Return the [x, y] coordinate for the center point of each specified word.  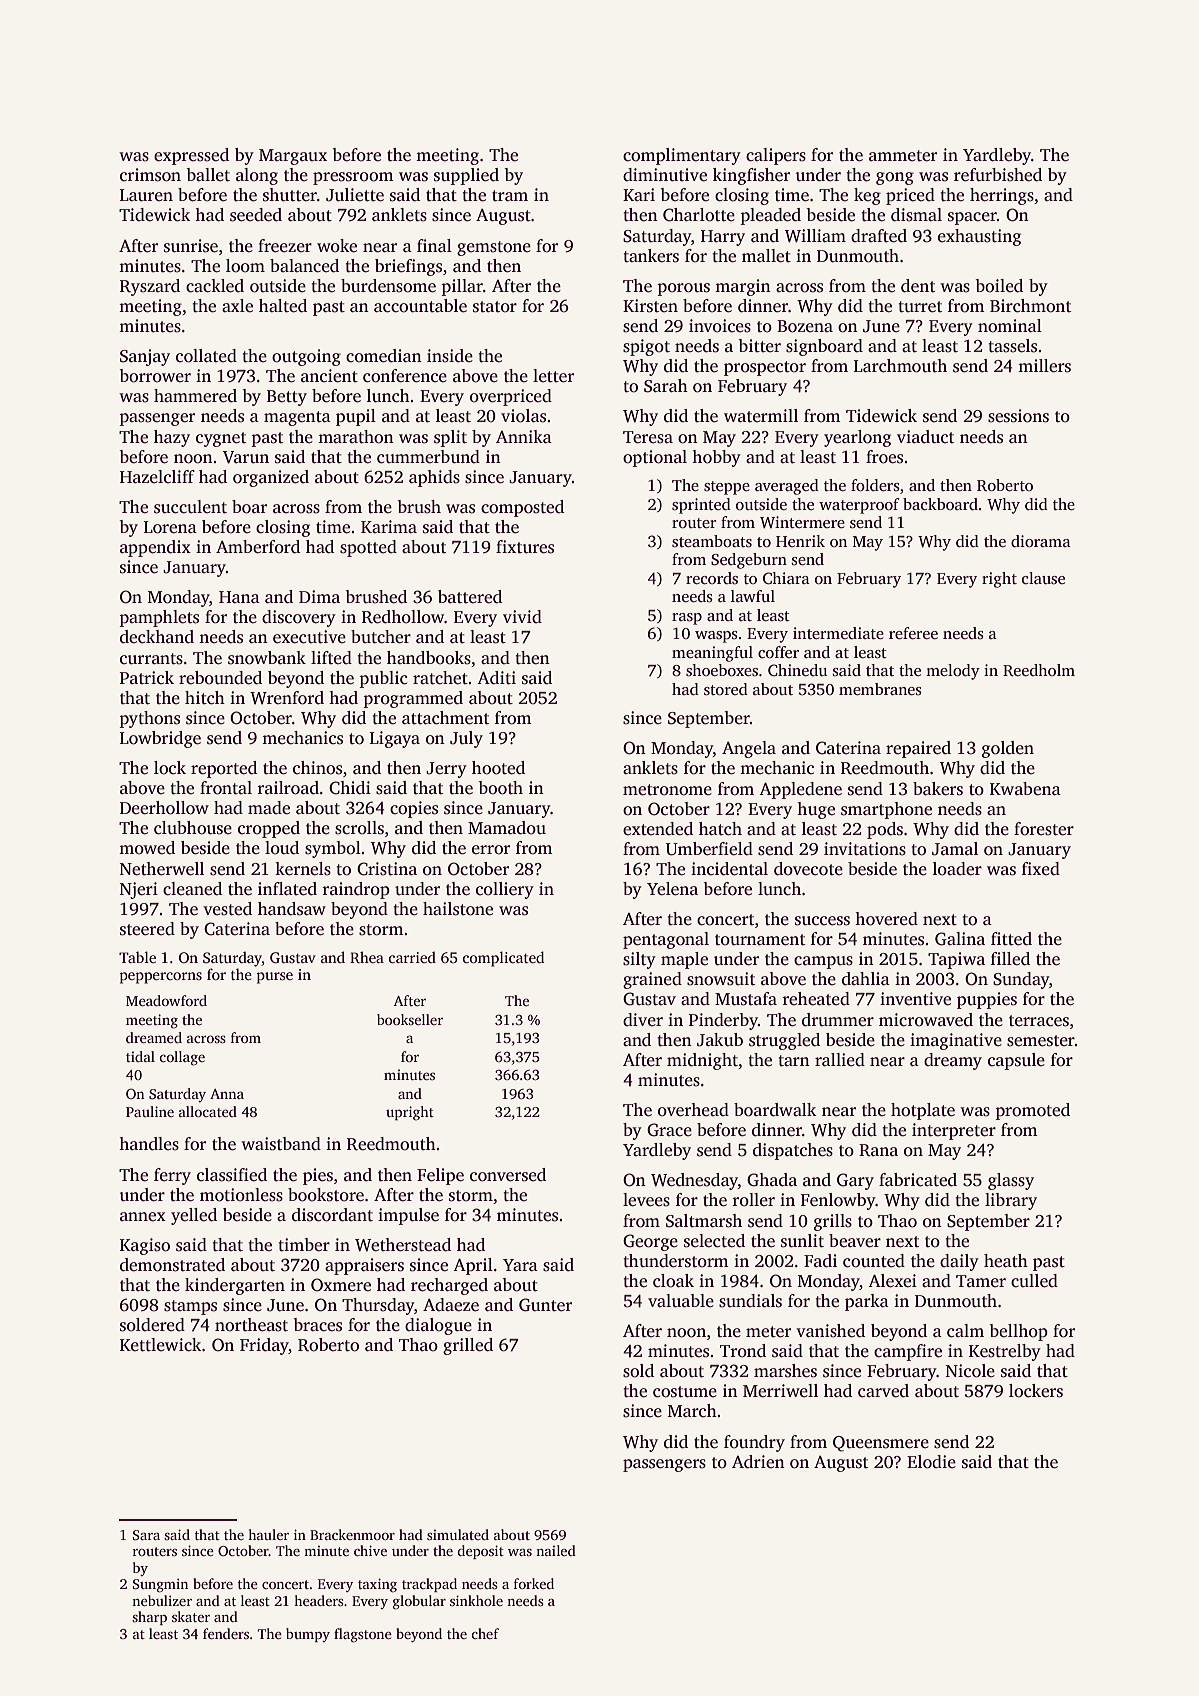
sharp [149, 1618]
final [434, 245]
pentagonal [666, 940]
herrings [1002, 196]
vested [227, 909]
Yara [520, 1265]
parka [867, 1302]
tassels [1012, 346]
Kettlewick [161, 1345]
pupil [356, 417]
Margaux [293, 157]
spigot [646, 347]
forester [1044, 829]
